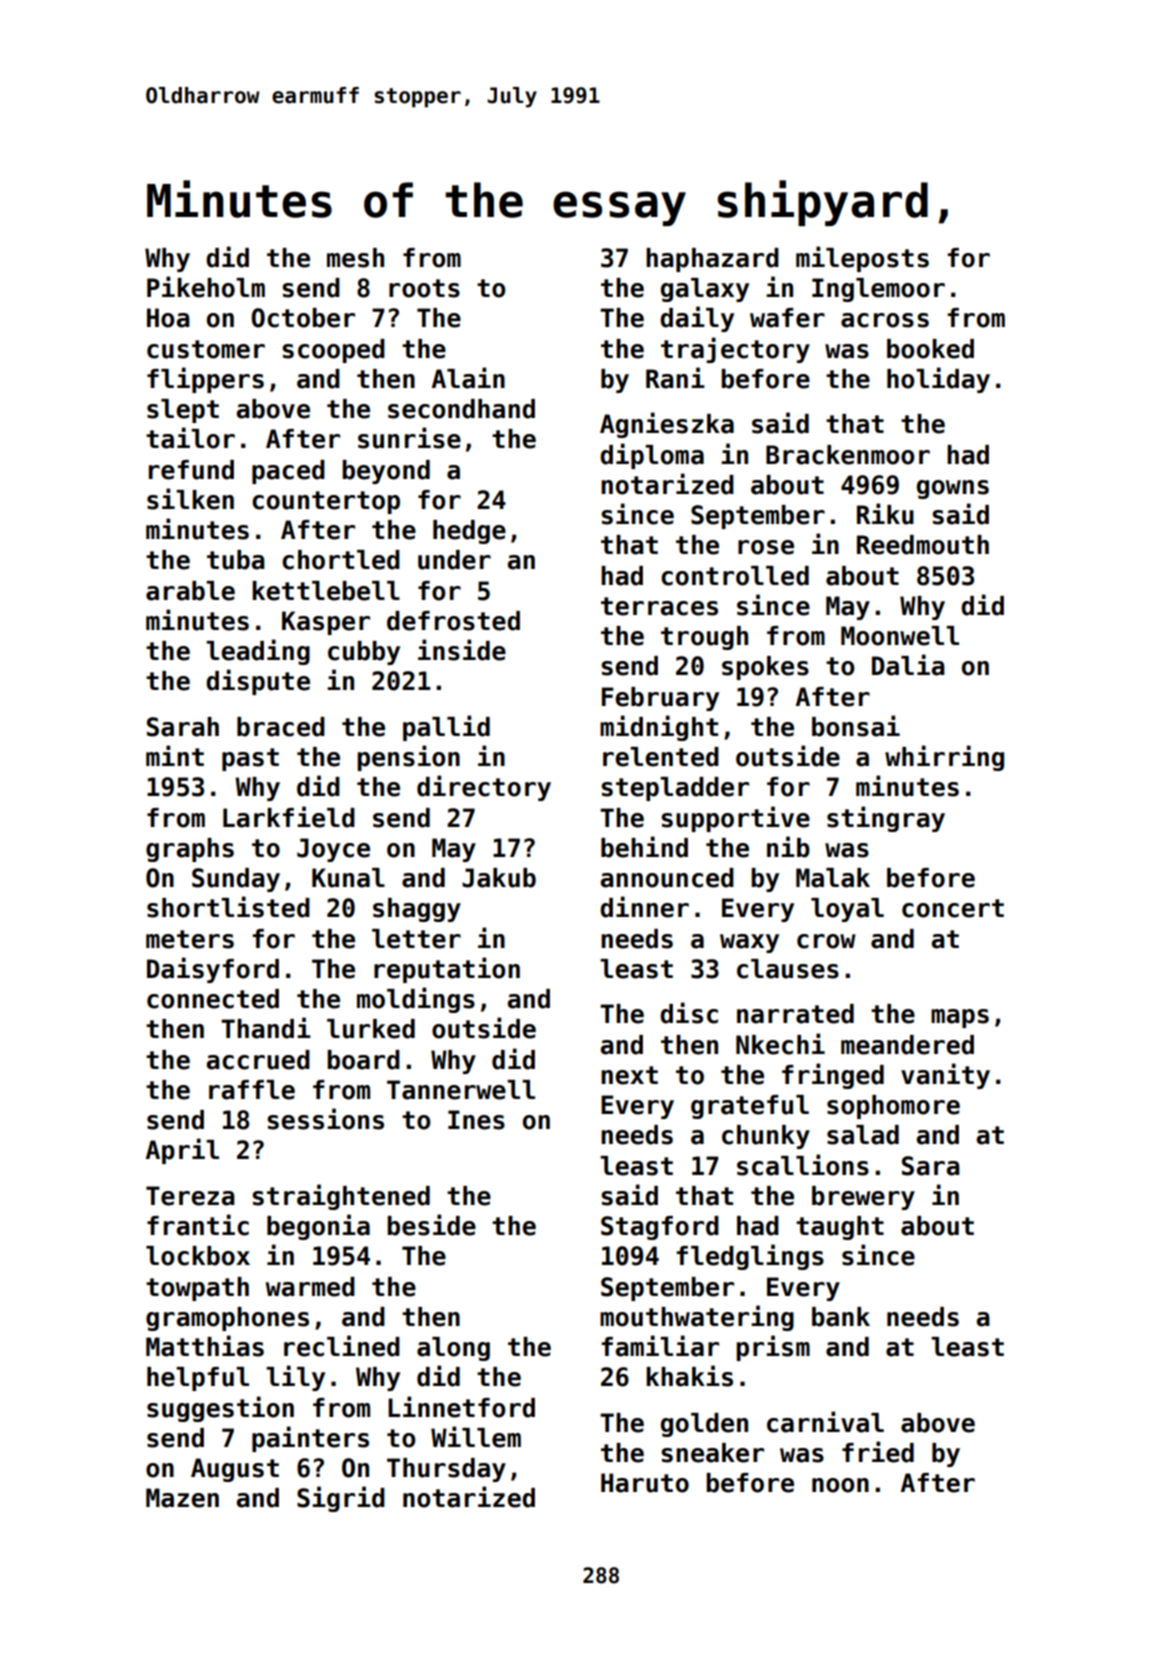  What do you see at coordinates (735, 819) in the screenshot?
I see `supportive` at bounding box center [735, 819].
